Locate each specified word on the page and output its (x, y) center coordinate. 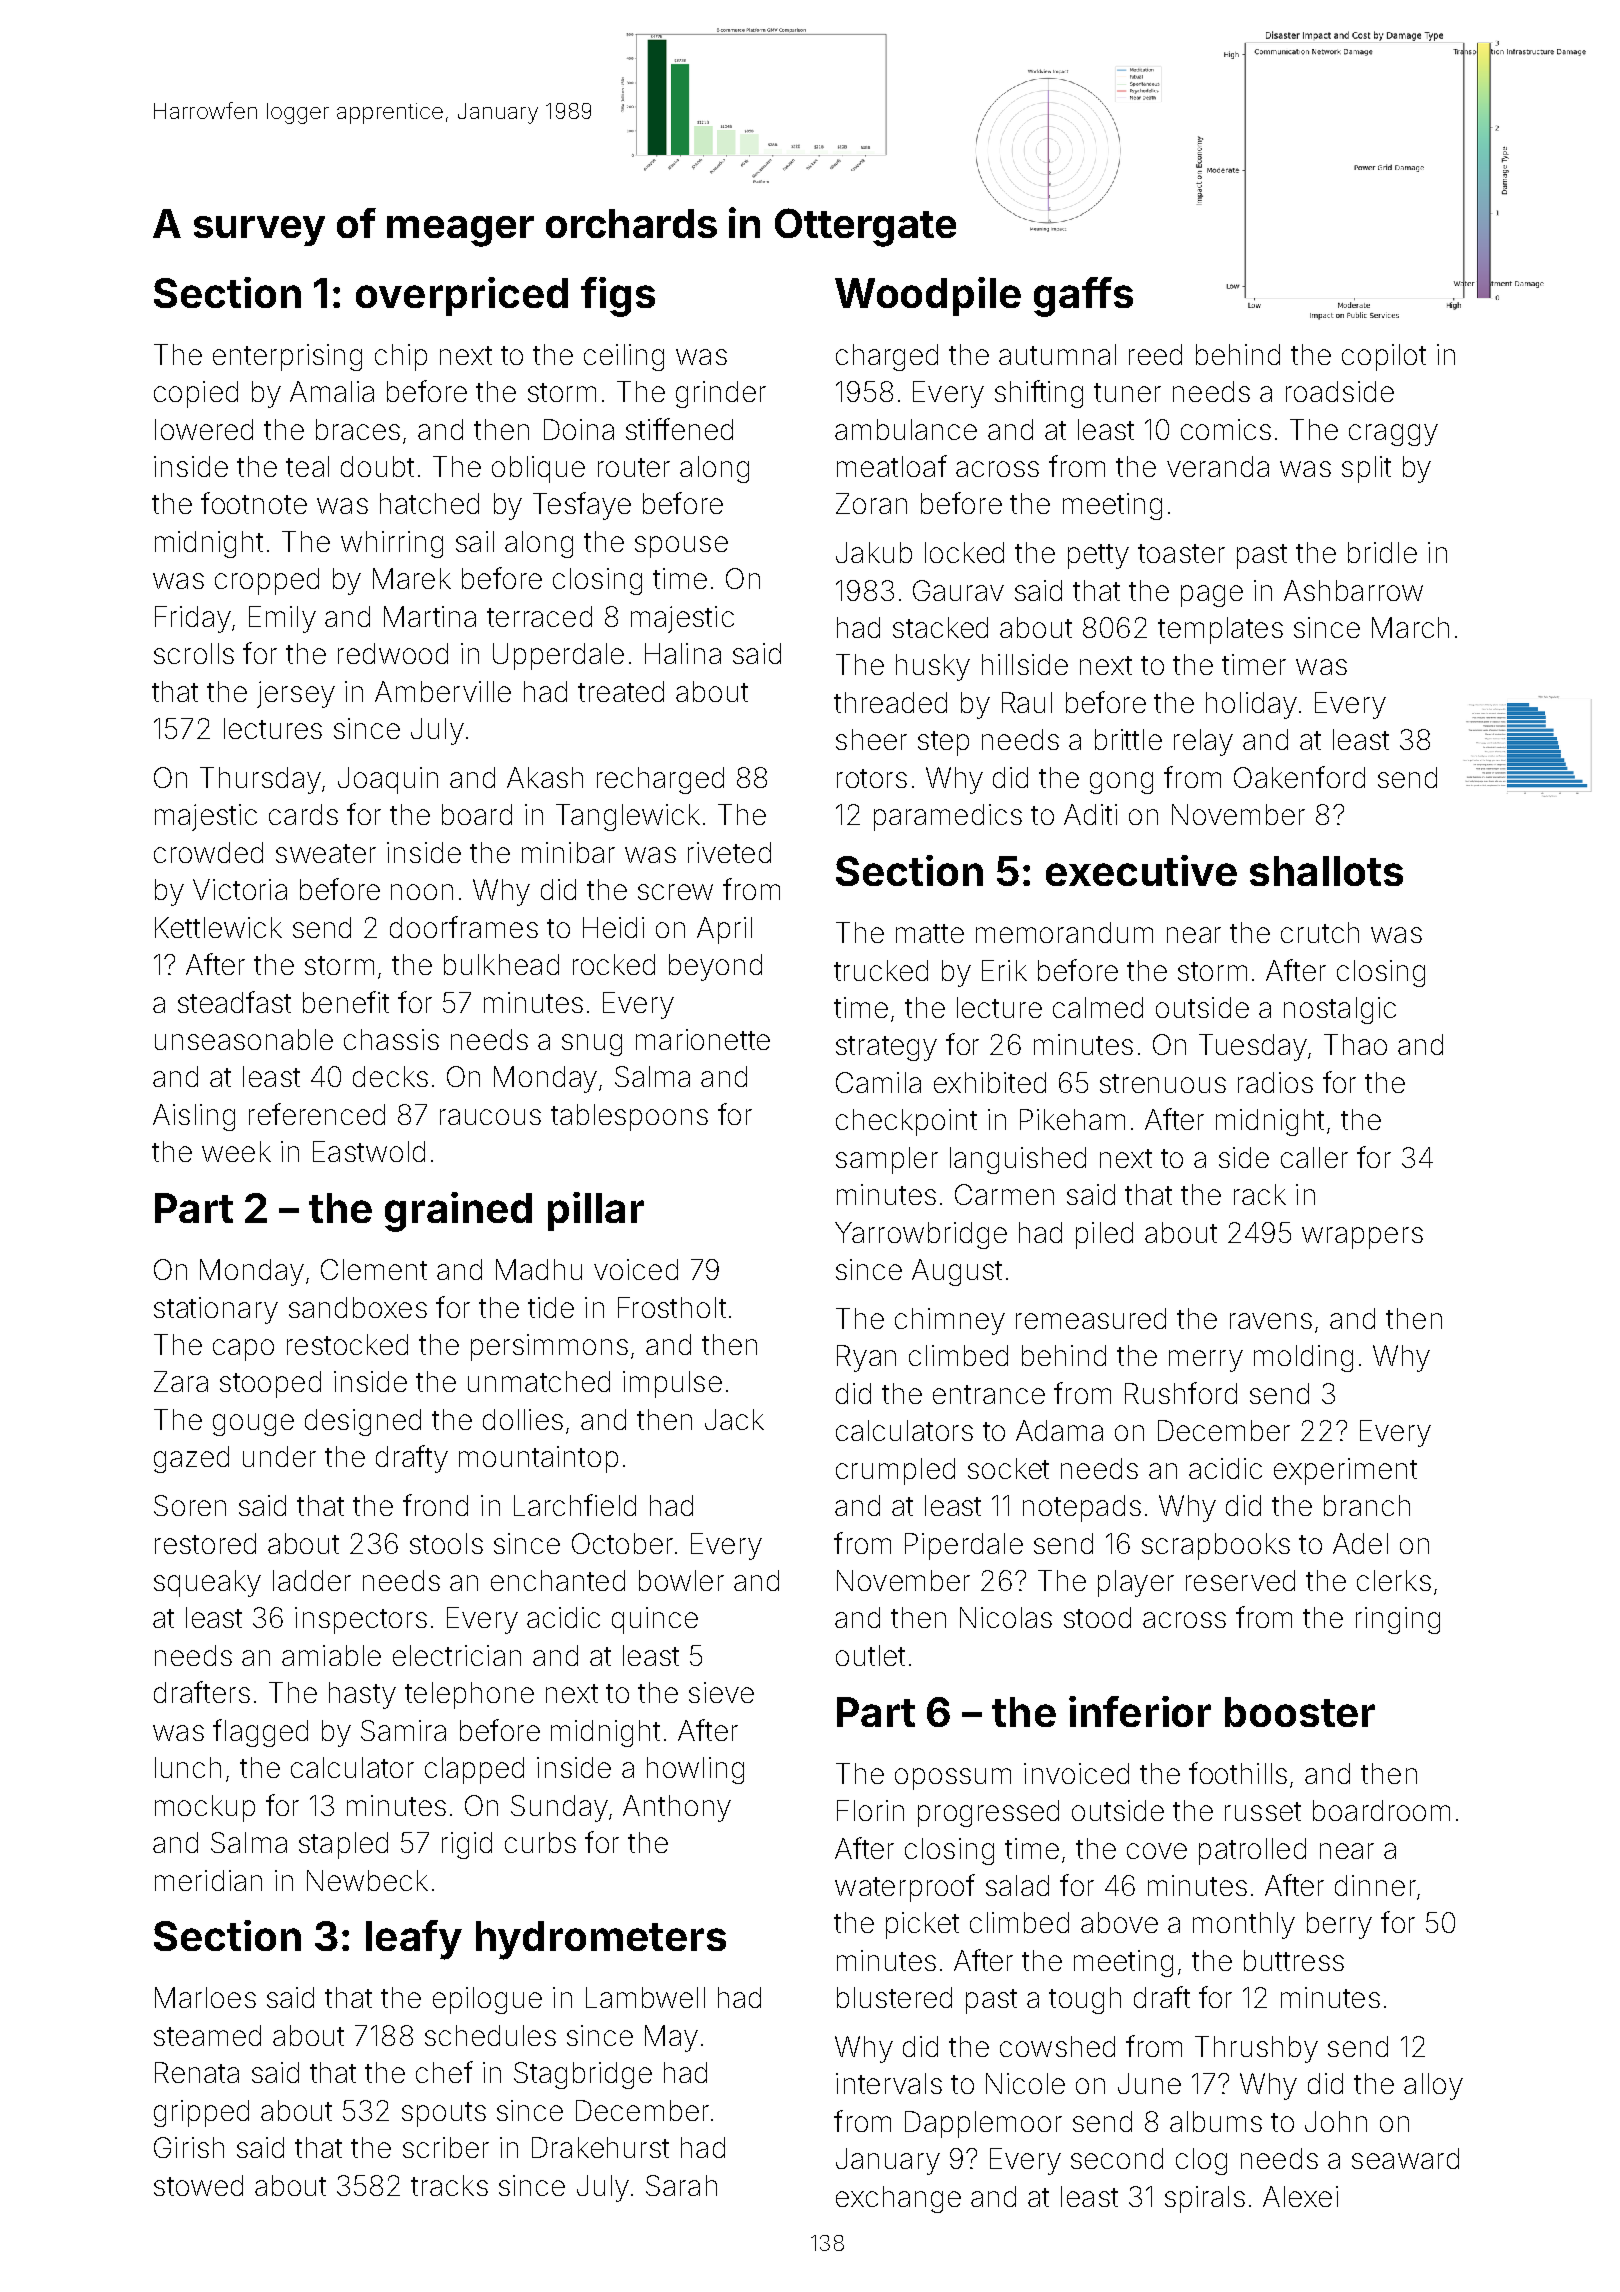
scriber (446, 2147)
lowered (204, 429)
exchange (898, 2199)
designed (363, 1422)
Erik (1004, 970)
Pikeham (1072, 1119)
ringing (1398, 1620)
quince (655, 1620)
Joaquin (388, 780)
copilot (1384, 357)
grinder (721, 394)
